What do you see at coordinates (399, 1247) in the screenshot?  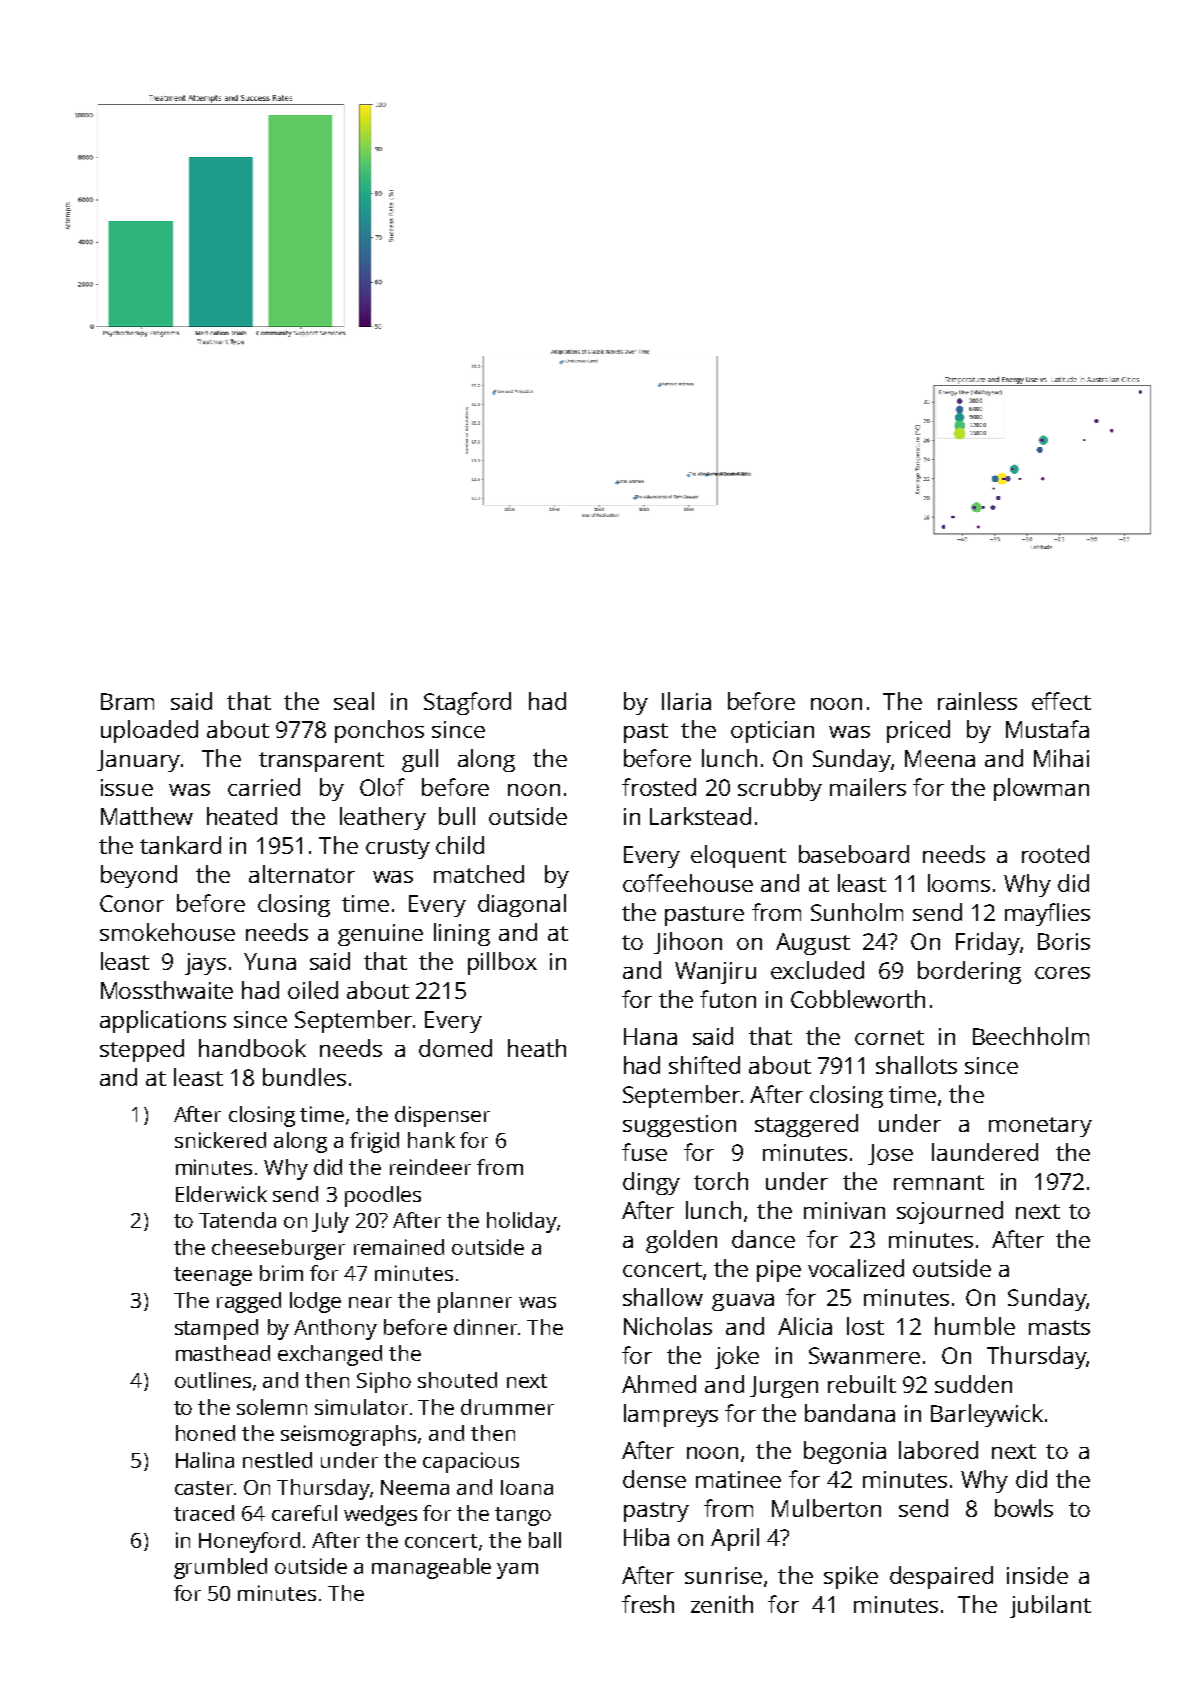 I see `remained` at bounding box center [399, 1247].
